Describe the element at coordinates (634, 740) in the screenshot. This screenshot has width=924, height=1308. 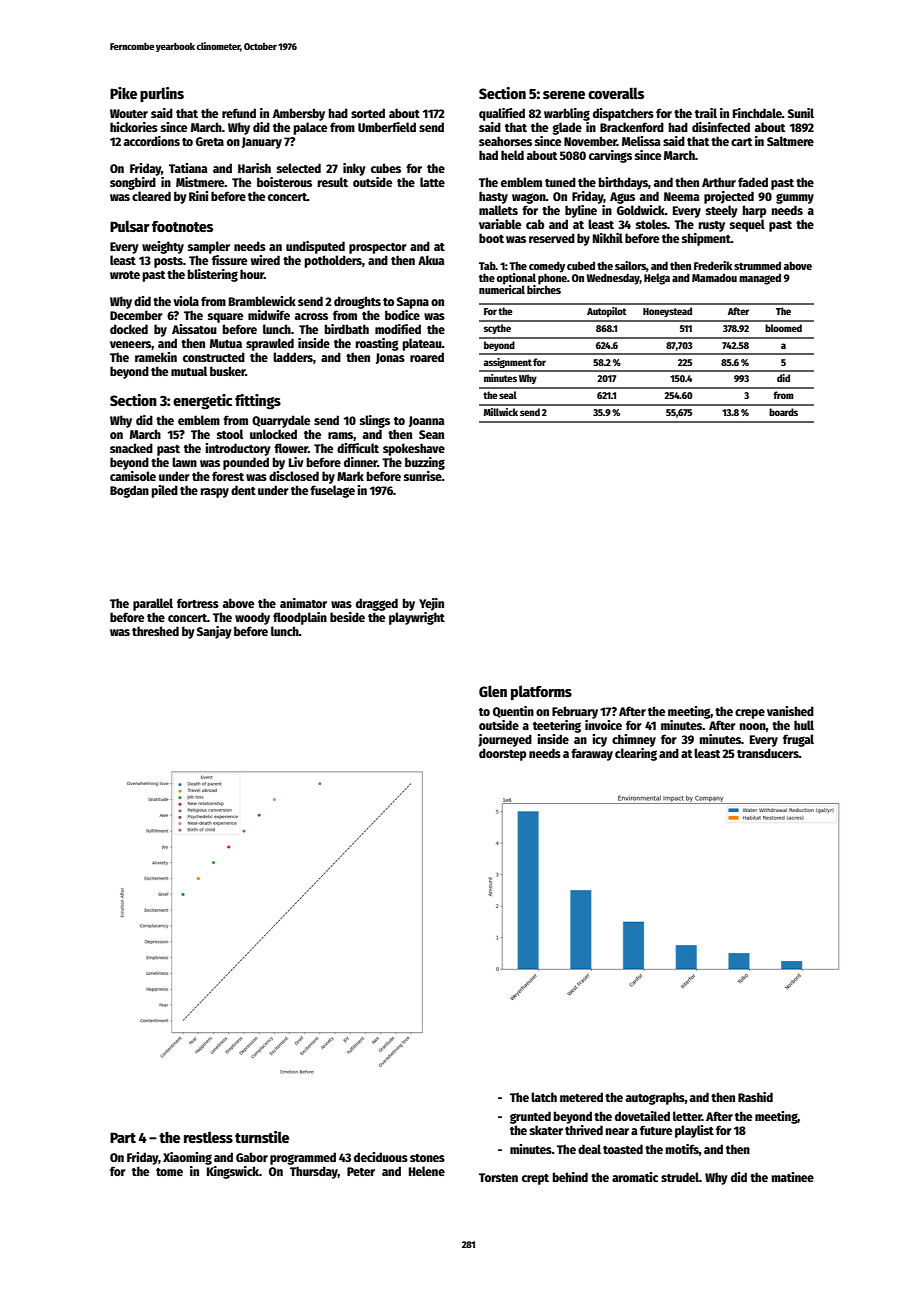
I see `chimney` at that location.
